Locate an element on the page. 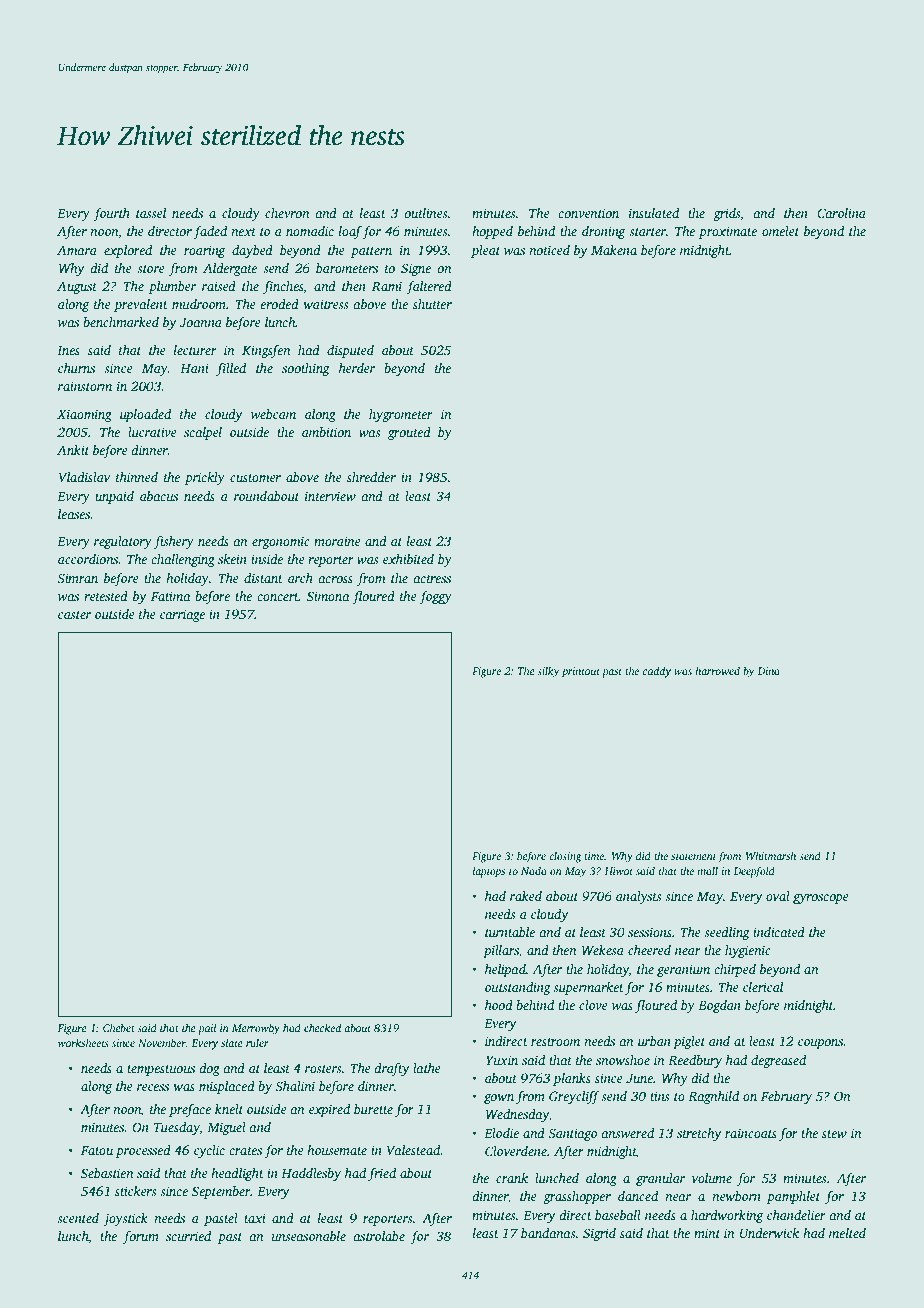  actress is located at coordinates (432, 579).
